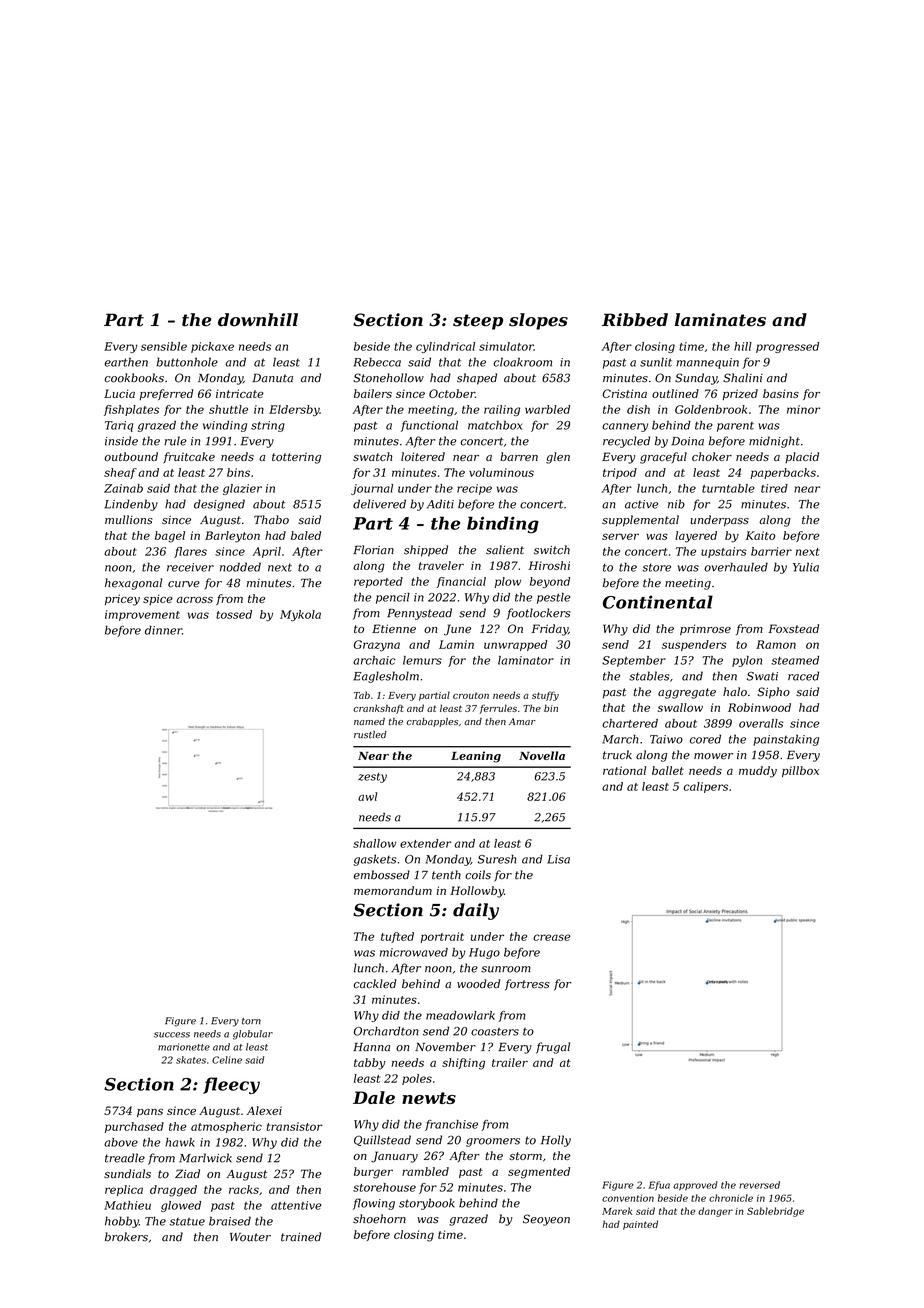 This page has height=1308, width=924. Describe the element at coordinates (378, 709) in the page. I see `crankshaft` at that location.
